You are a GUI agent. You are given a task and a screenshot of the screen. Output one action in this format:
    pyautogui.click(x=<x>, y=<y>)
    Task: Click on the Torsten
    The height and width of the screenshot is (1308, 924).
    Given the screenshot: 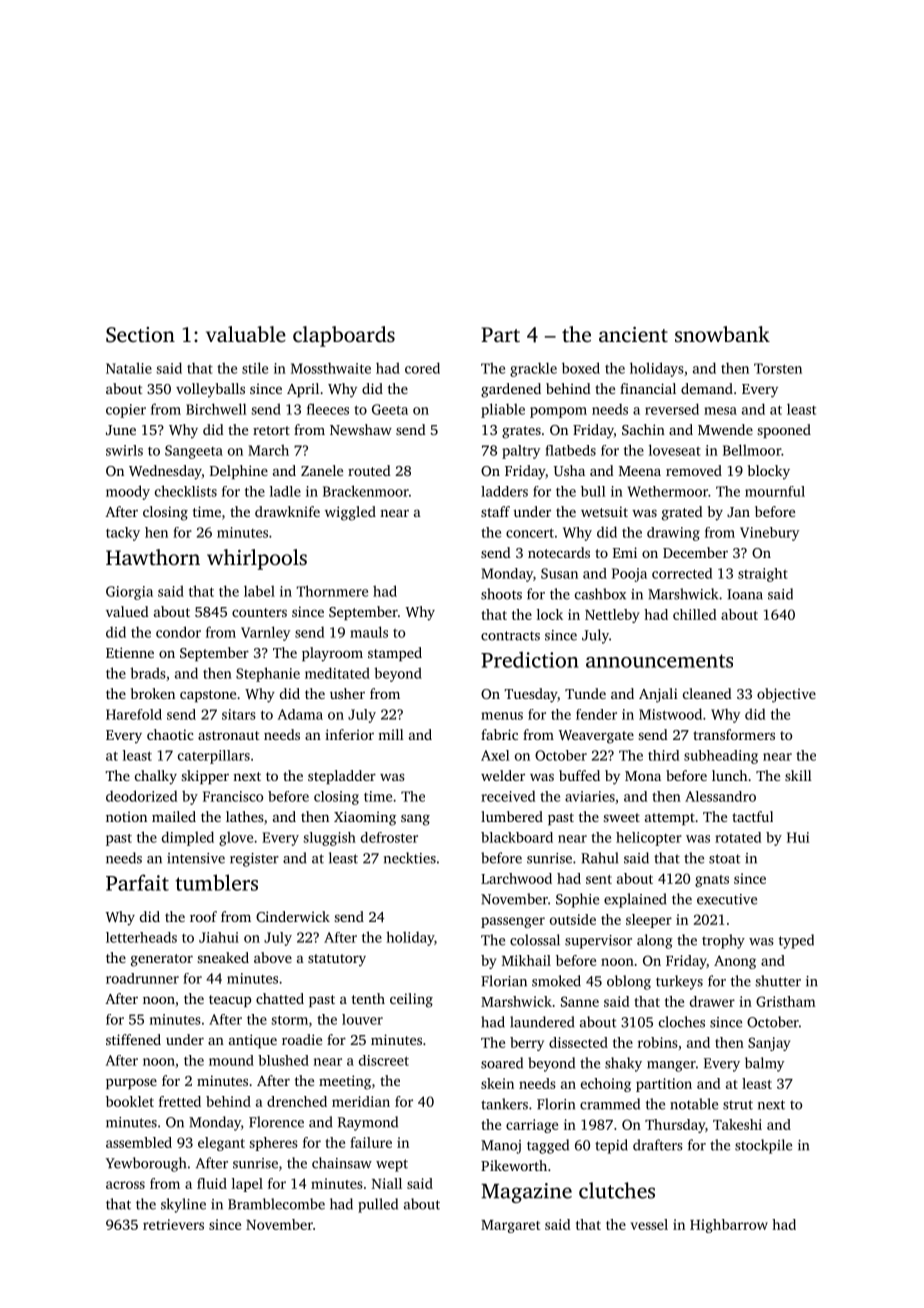 What is the action you would take?
    pyautogui.click(x=778, y=368)
